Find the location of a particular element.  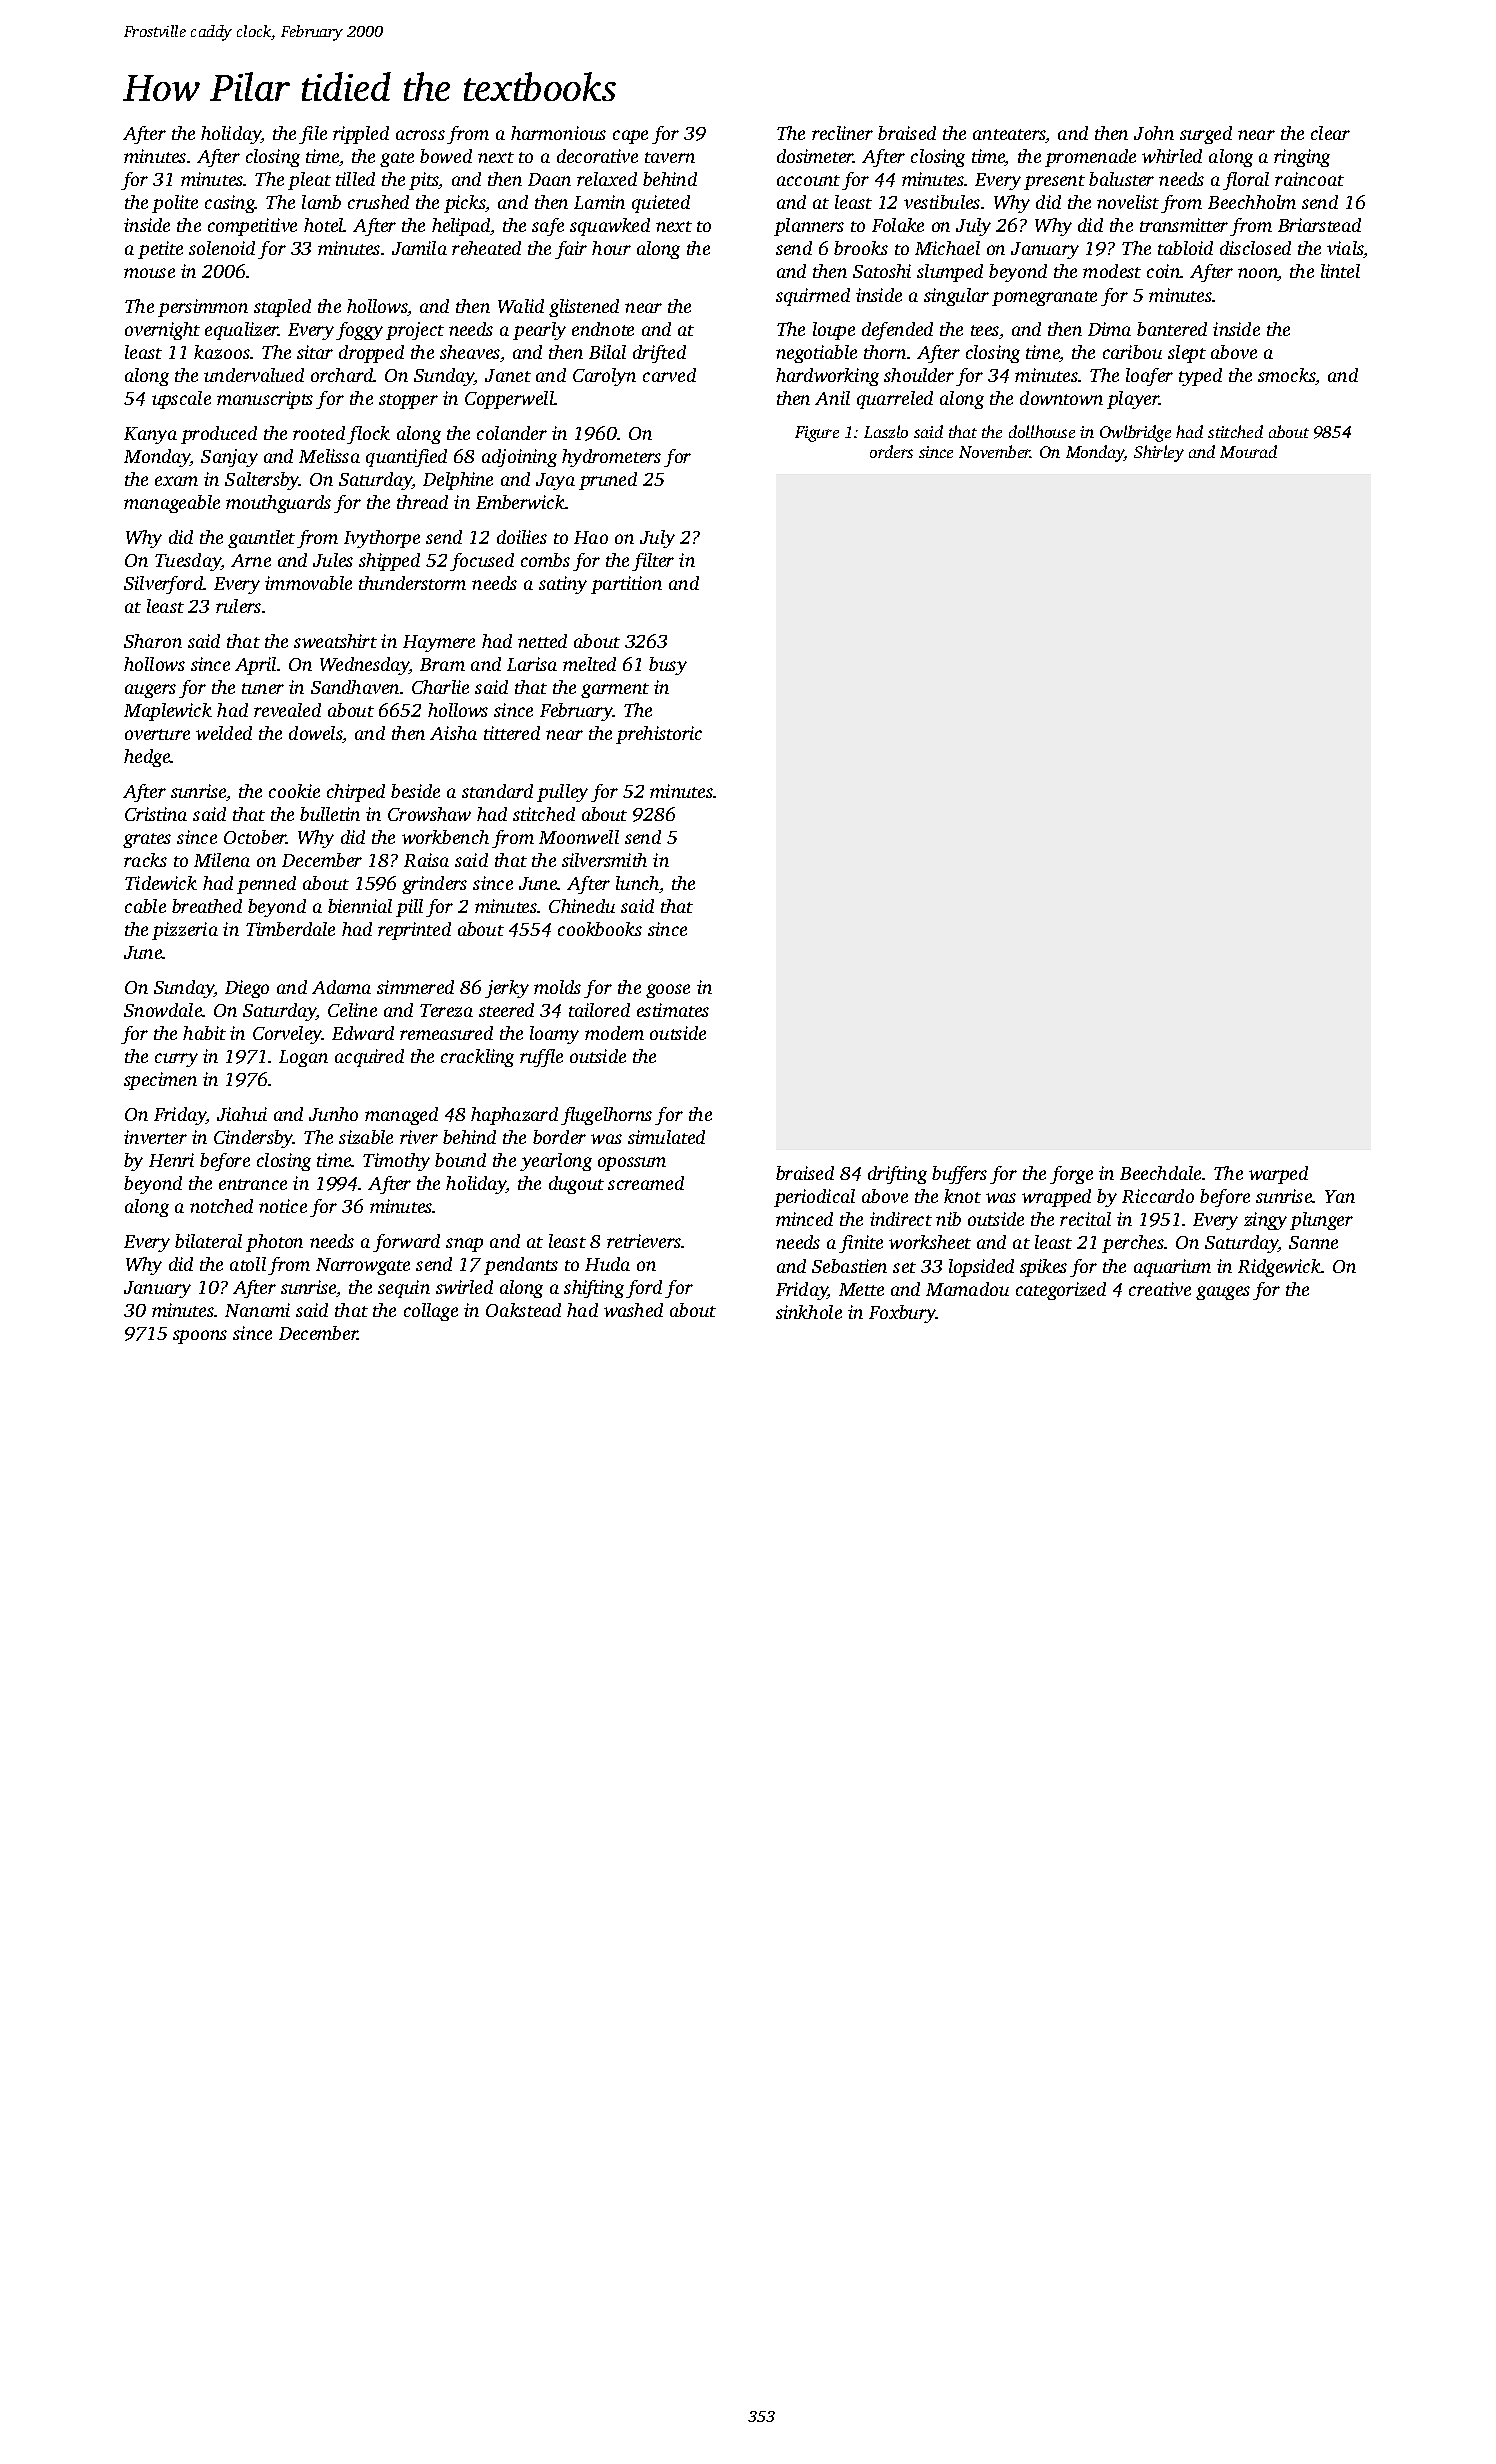

managed is located at coordinates (401, 1116).
